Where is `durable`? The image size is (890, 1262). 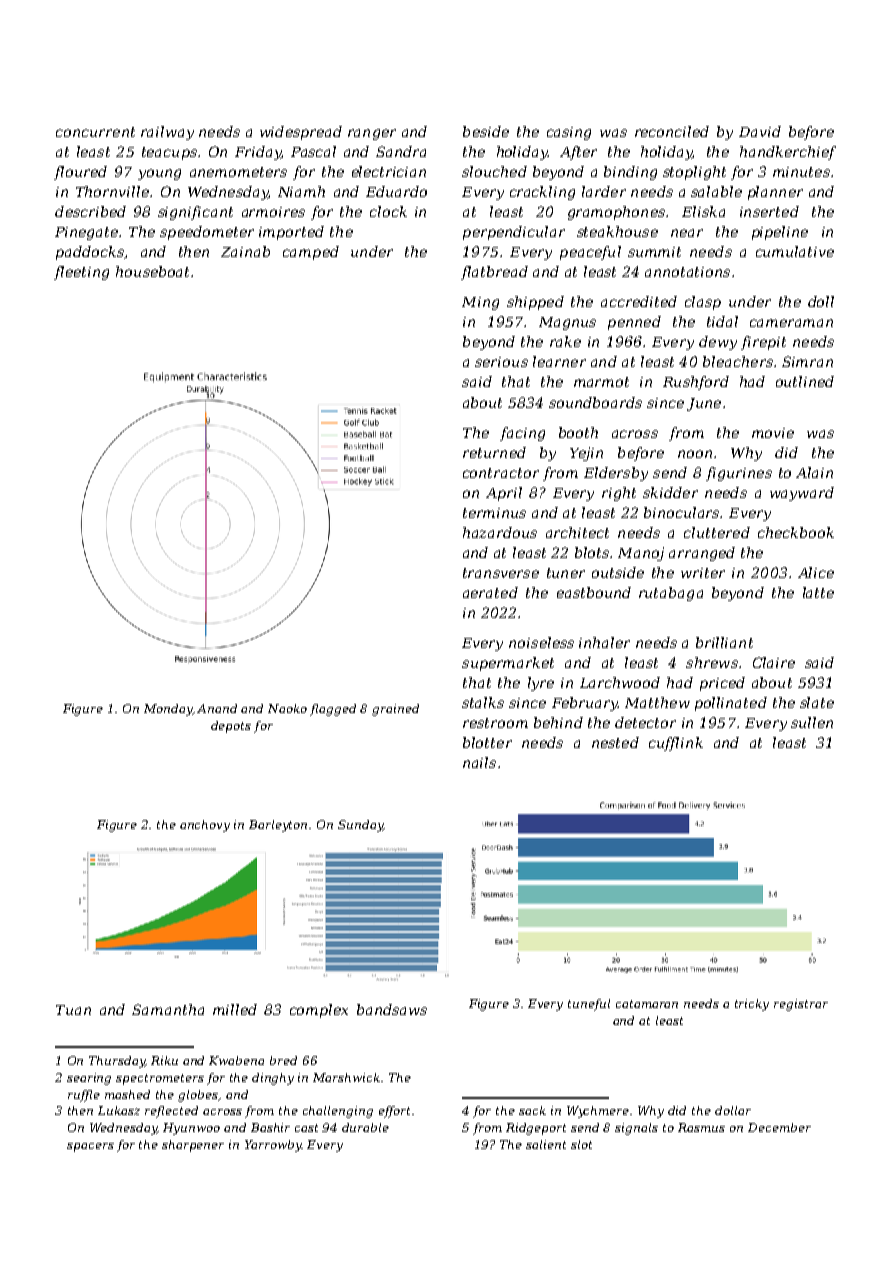
durable is located at coordinates (365, 1127).
